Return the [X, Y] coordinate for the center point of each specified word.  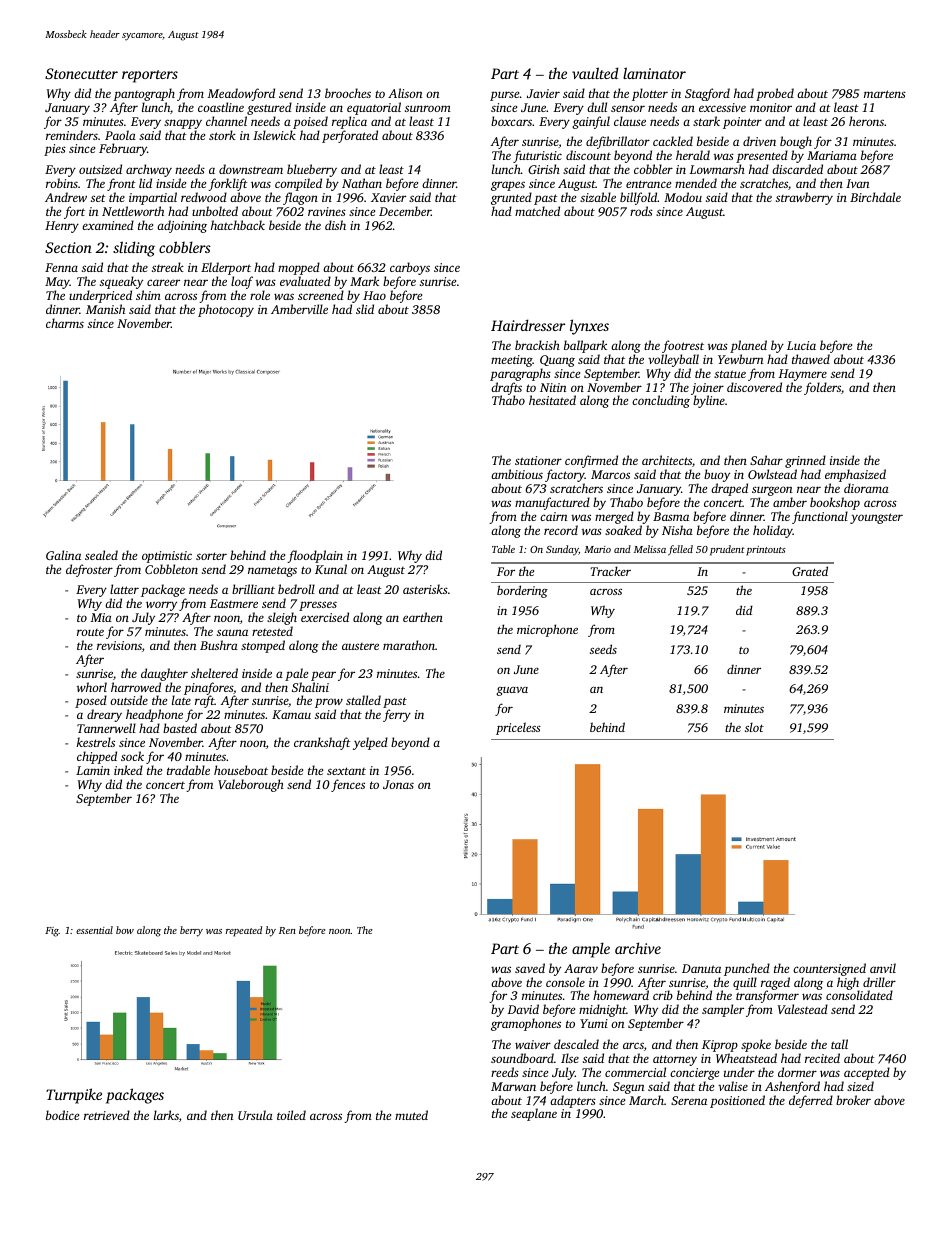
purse [504, 96]
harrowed [136, 687]
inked [128, 770]
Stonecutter [81, 73]
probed [775, 94]
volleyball [673, 360]
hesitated [552, 400]
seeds [603, 649]
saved [530, 968]
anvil [883, 968]
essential [94, 930]
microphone [547, 630]
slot [754, 727]
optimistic [167, 557]
